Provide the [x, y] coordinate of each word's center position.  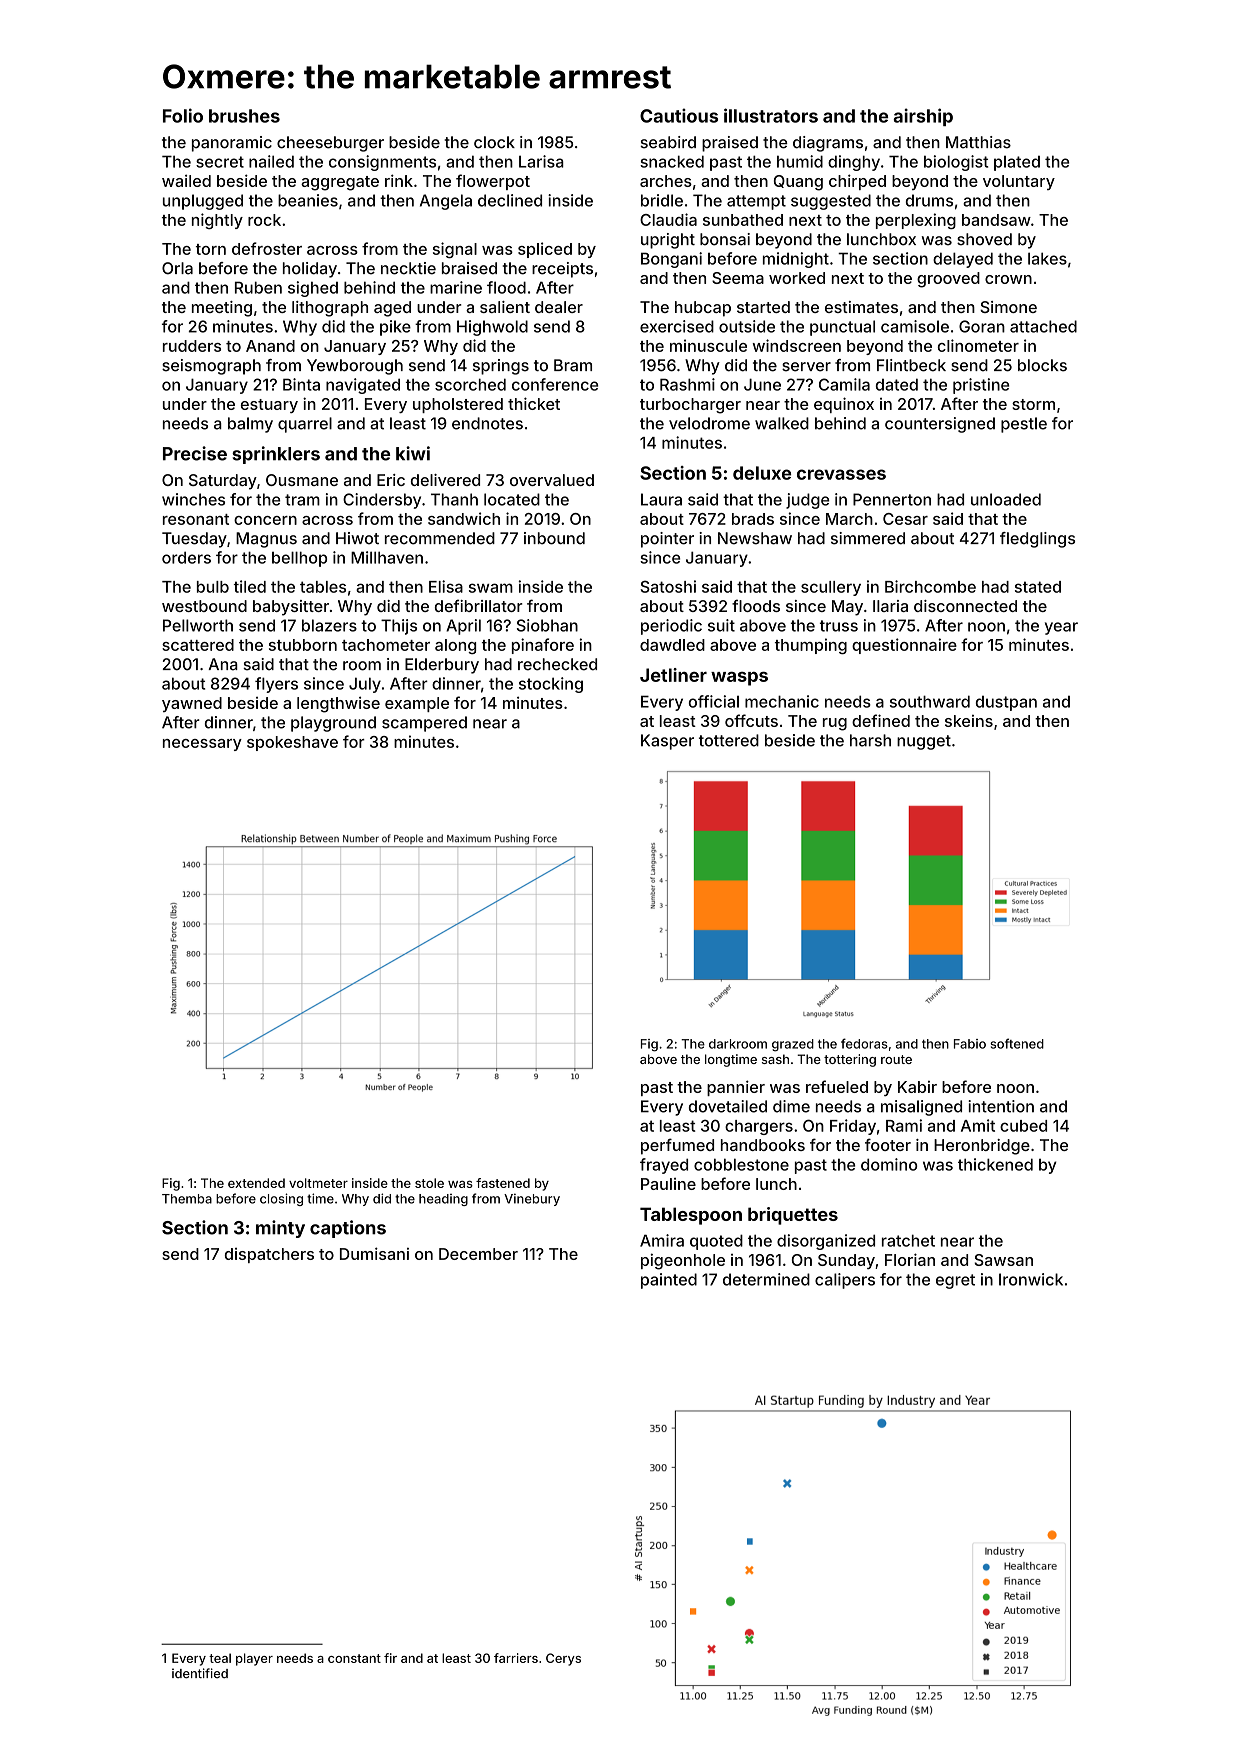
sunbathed [743, 220]
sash [775, 1059]
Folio [183, 115]
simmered [868, 538]
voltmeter [318, 1183]
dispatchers [269, 1255]
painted [669, 1281]
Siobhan [547, 625]
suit [721, 625]
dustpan [1006, 703]
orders [186, 557]
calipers [845, 1281]
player [254, 1659]
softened [1017, 1043]
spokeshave [292, 743]
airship [923, 117]
